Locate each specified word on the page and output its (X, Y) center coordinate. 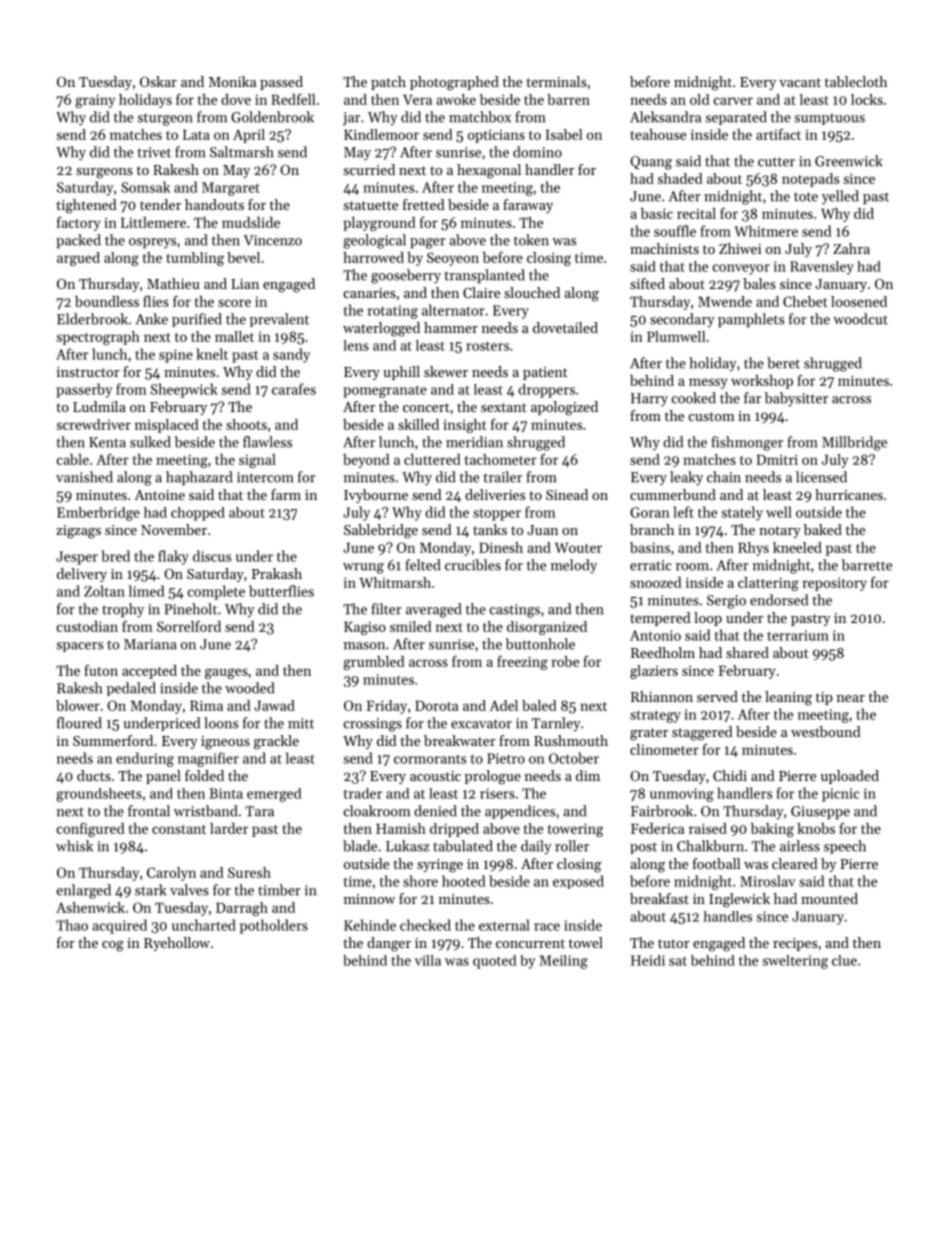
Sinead (567, 494)
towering (576, 830)
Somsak (145, 187)
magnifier (208, 759)
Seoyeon (453, 259)
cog (113, 946)
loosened (859, 301)
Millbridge (854, 443)
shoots (246, 424)
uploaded (850, 777)
